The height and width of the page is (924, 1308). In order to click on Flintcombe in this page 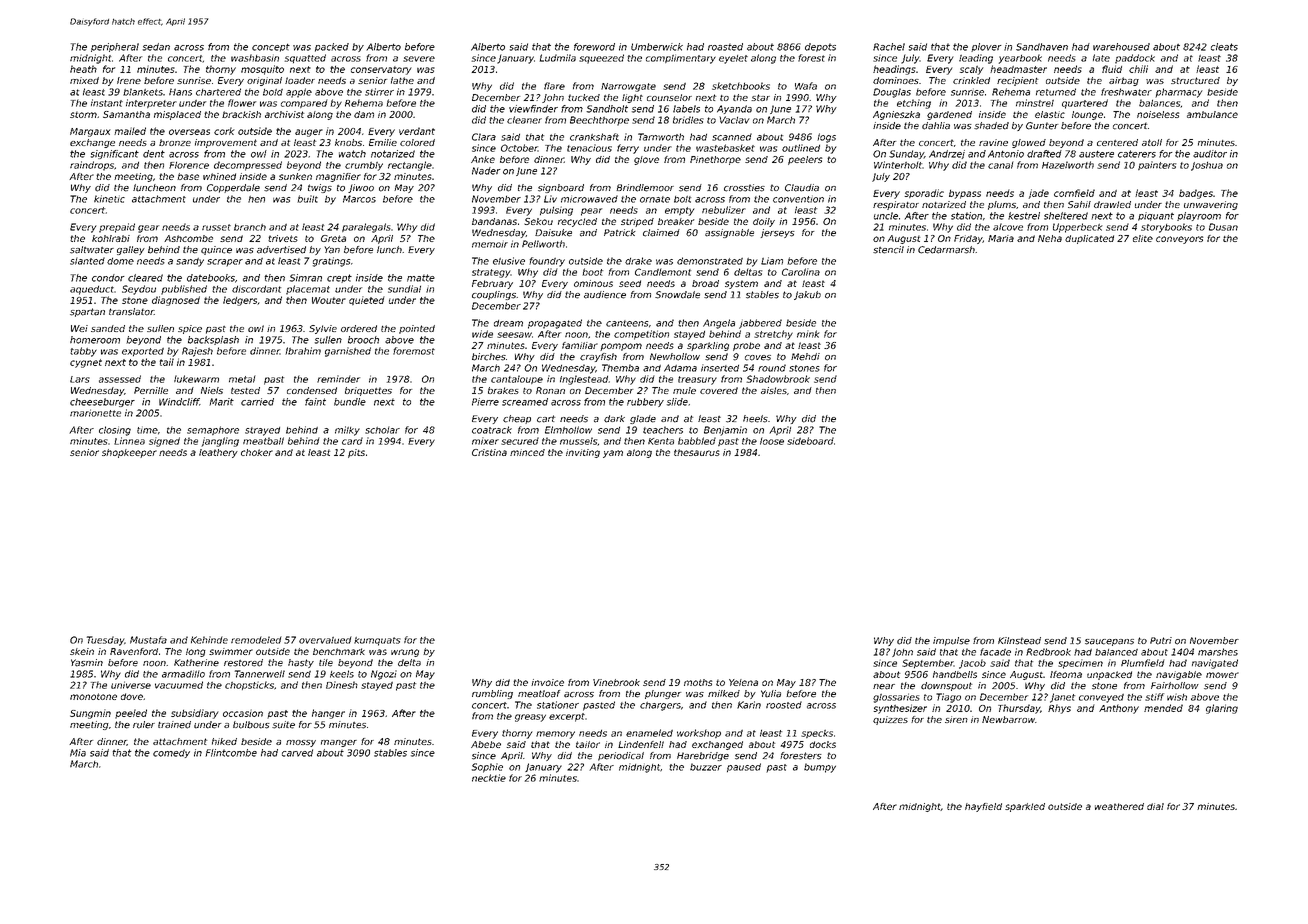, I will do `click(231, 753)`.
